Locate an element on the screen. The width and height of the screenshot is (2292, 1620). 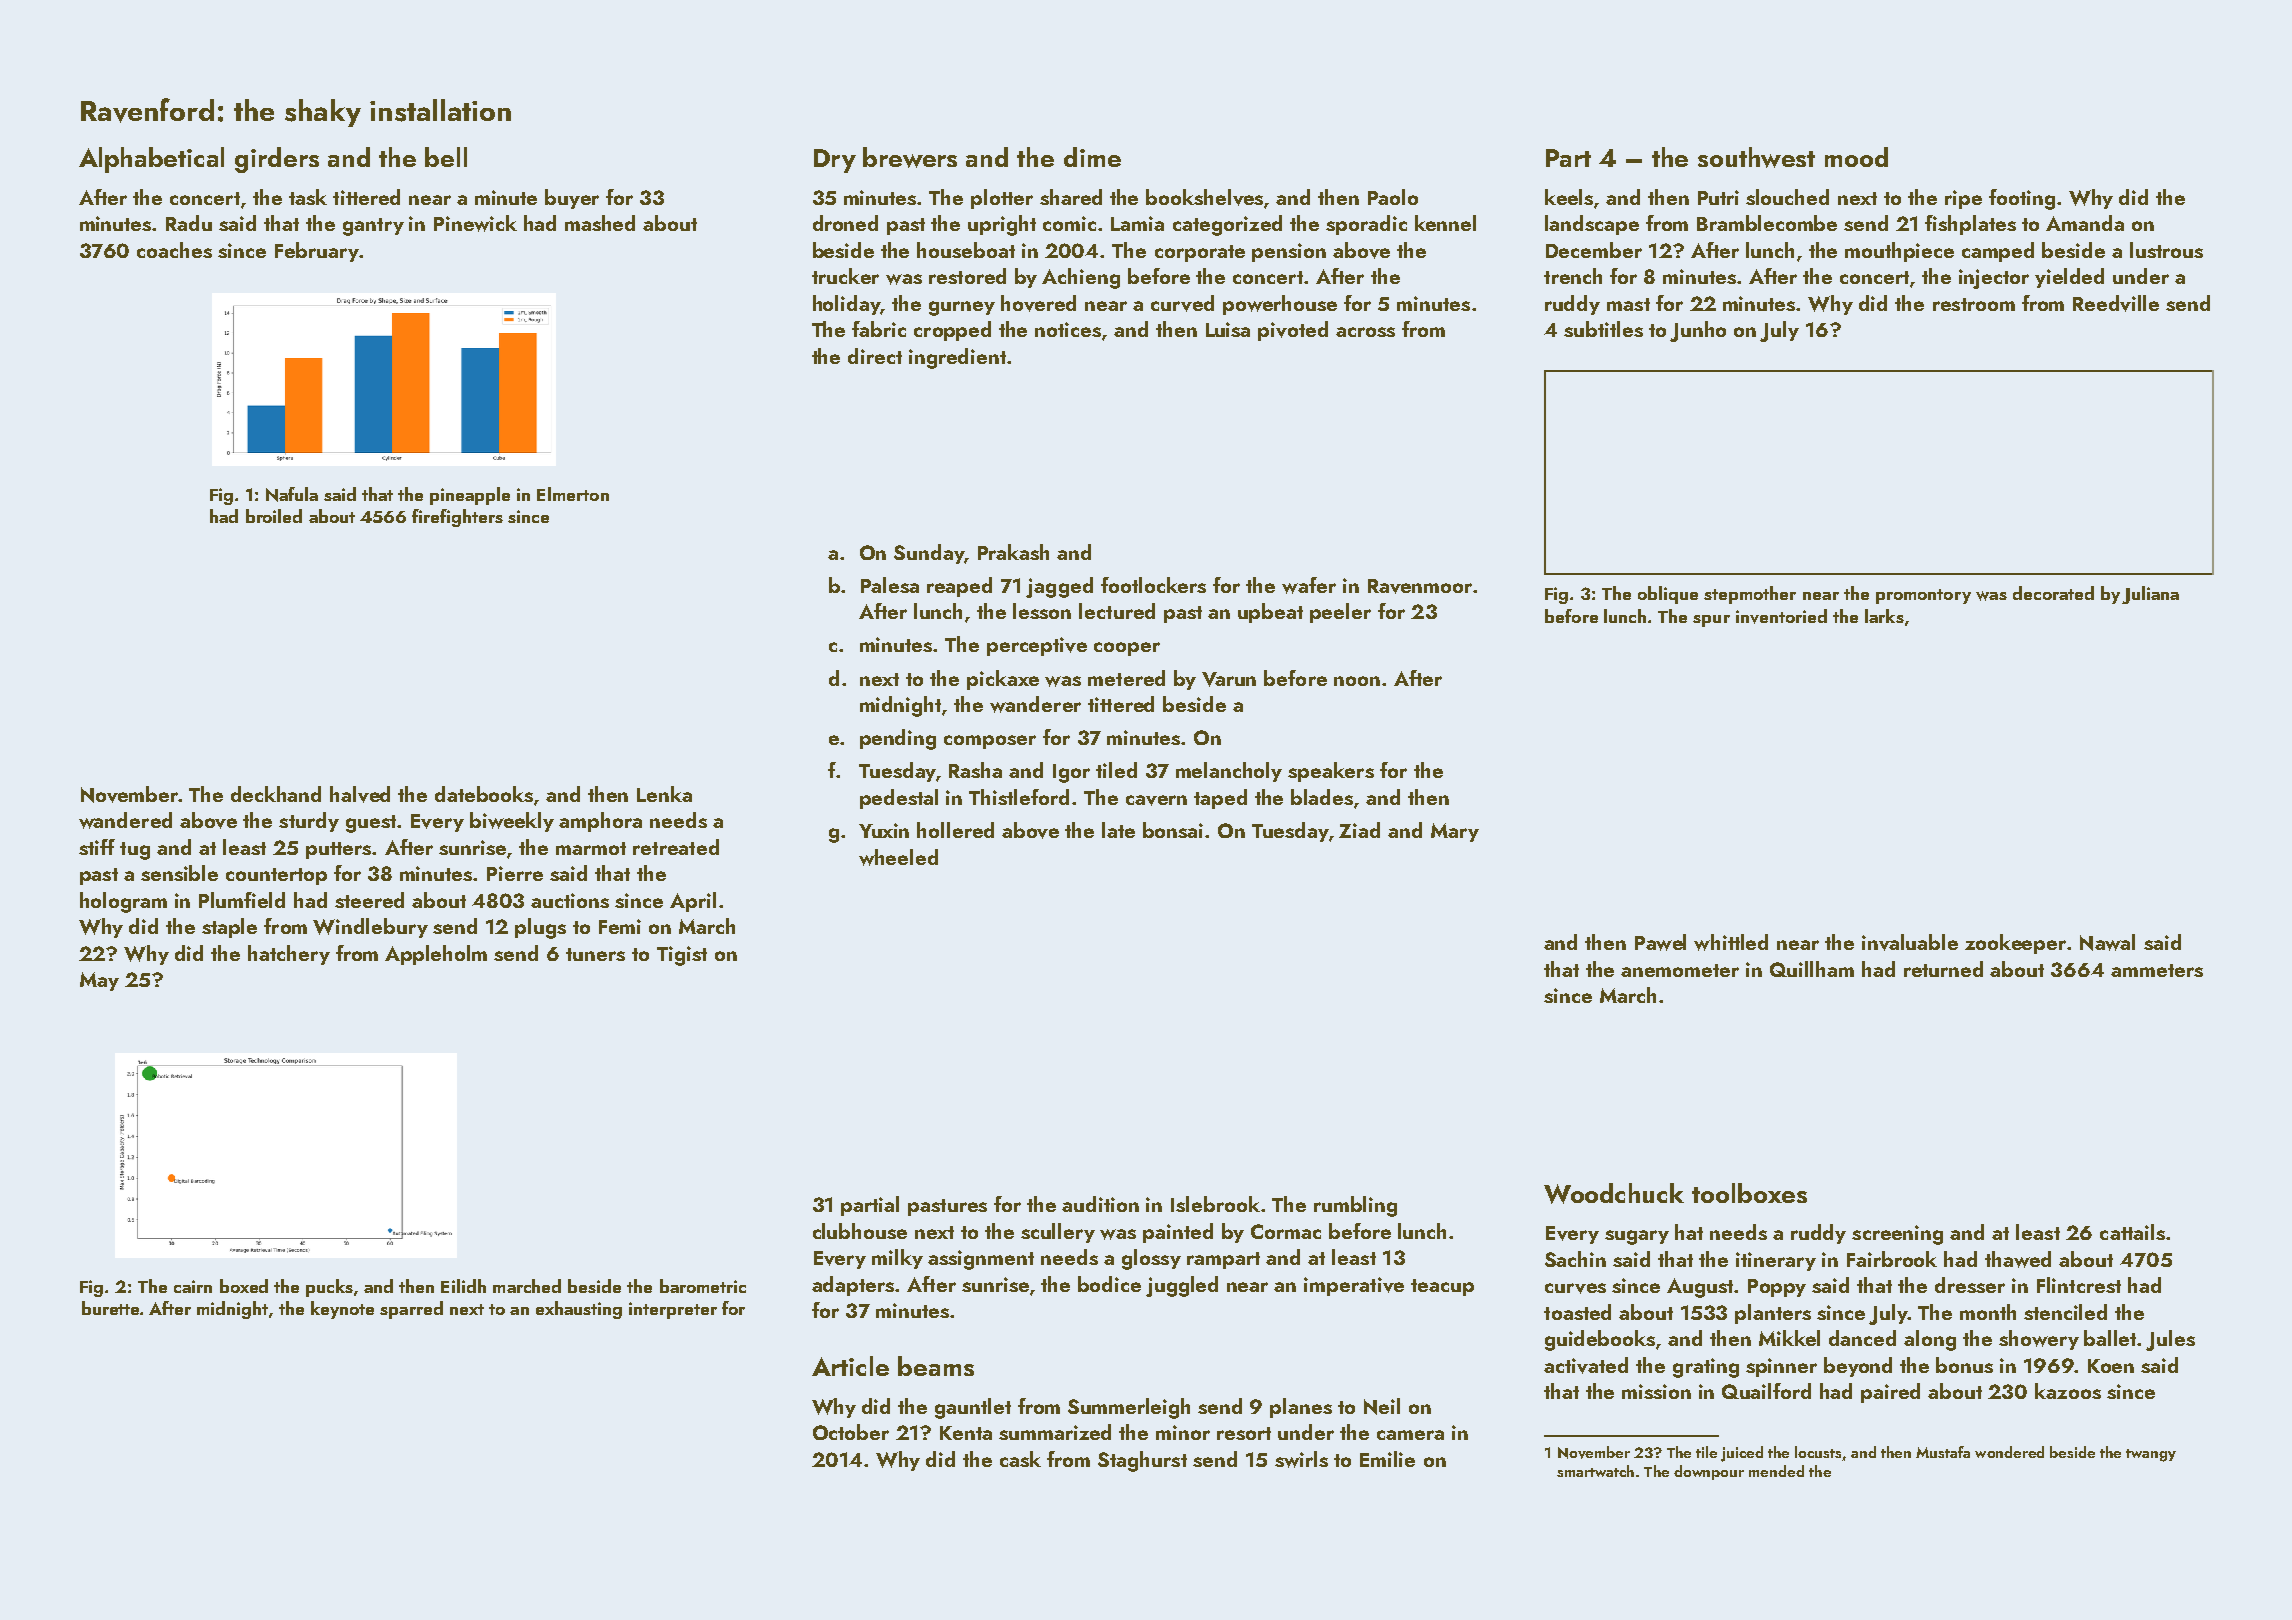
whittled is located at coordinates (1731, 942).
